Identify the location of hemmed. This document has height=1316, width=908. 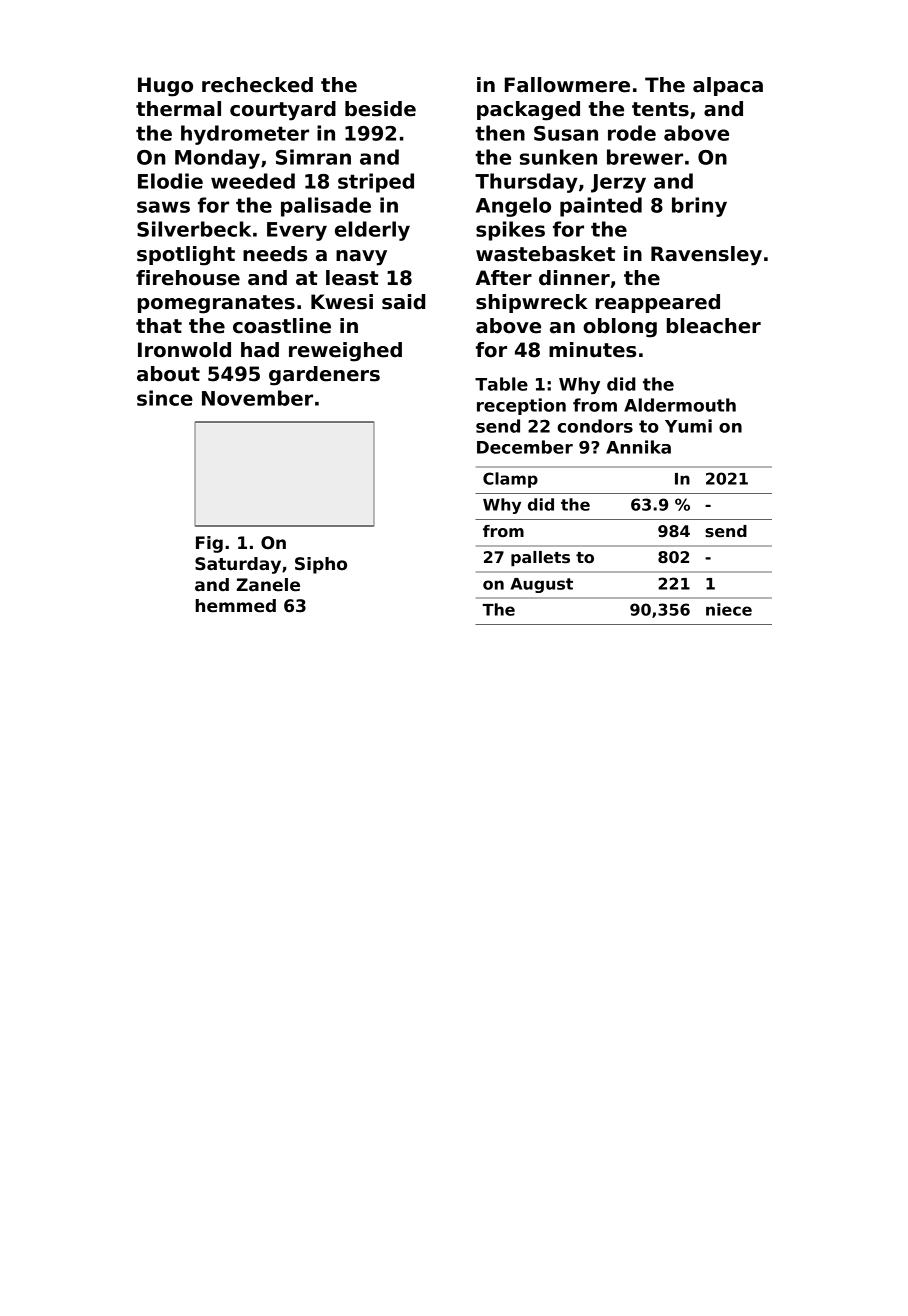
(235, 606).
